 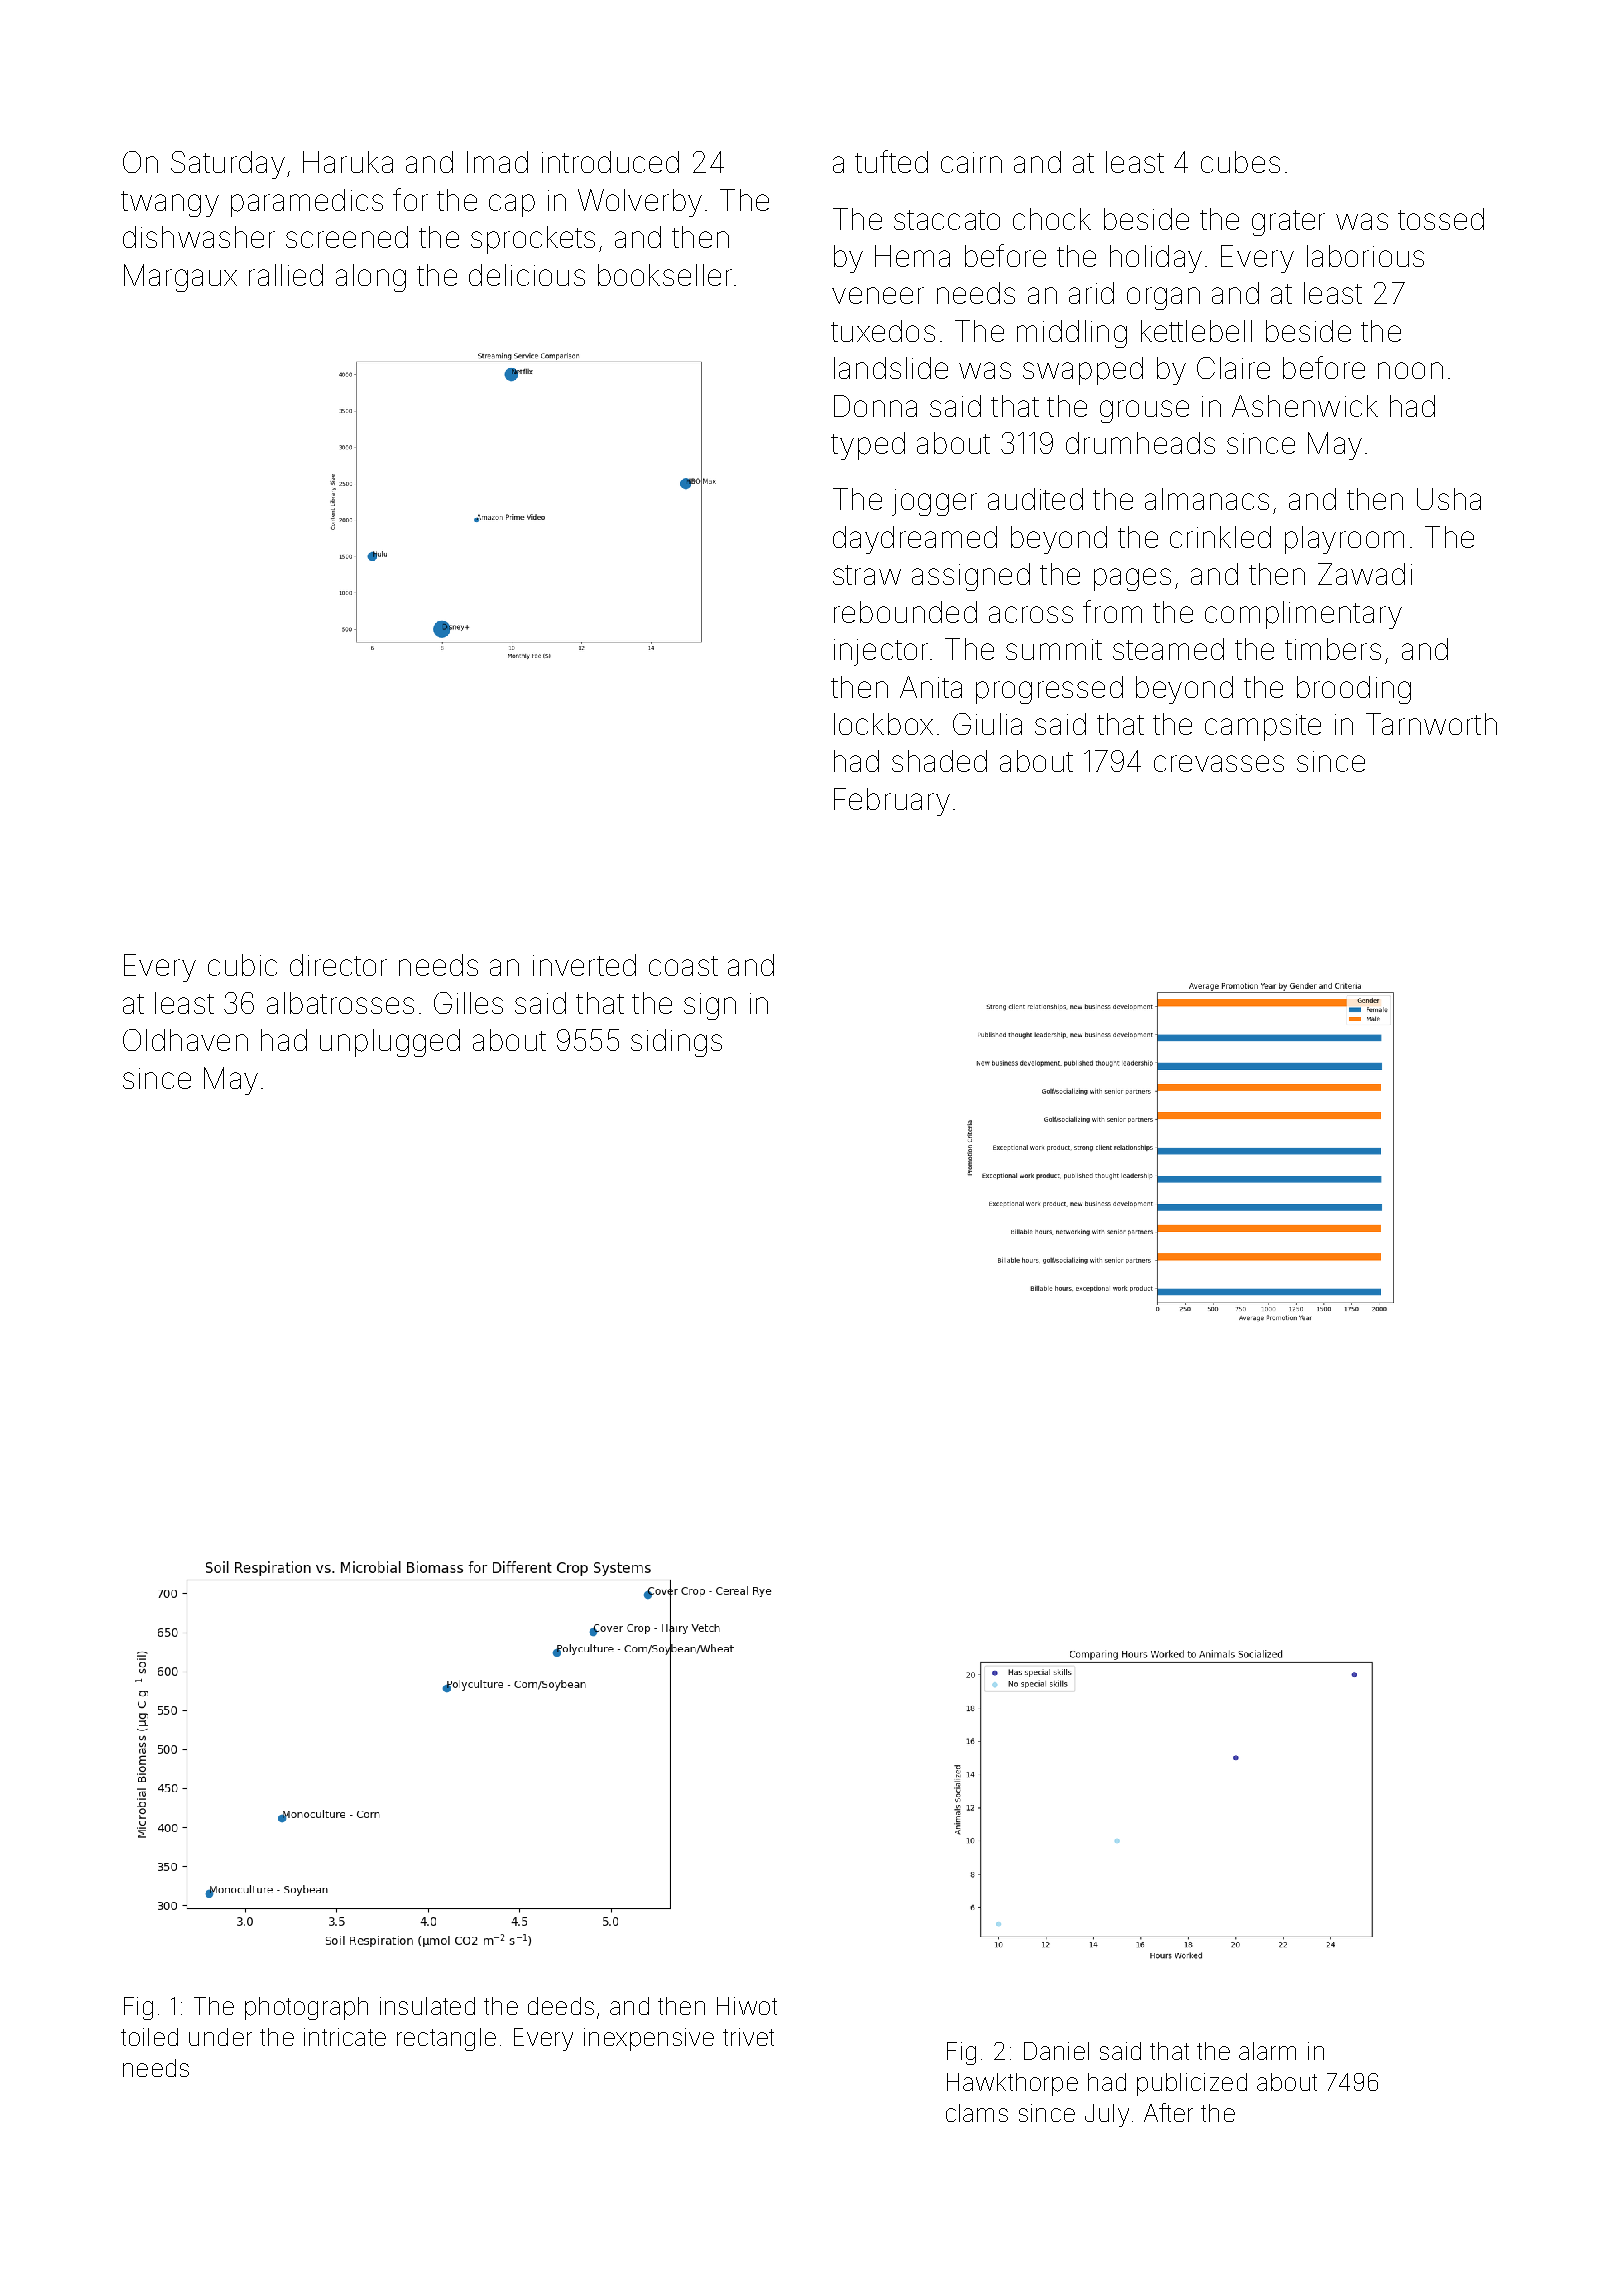 What do you see at coordinates (1344, 540) in the page?
I see `playroom` at bounding box center [1344, 540].
